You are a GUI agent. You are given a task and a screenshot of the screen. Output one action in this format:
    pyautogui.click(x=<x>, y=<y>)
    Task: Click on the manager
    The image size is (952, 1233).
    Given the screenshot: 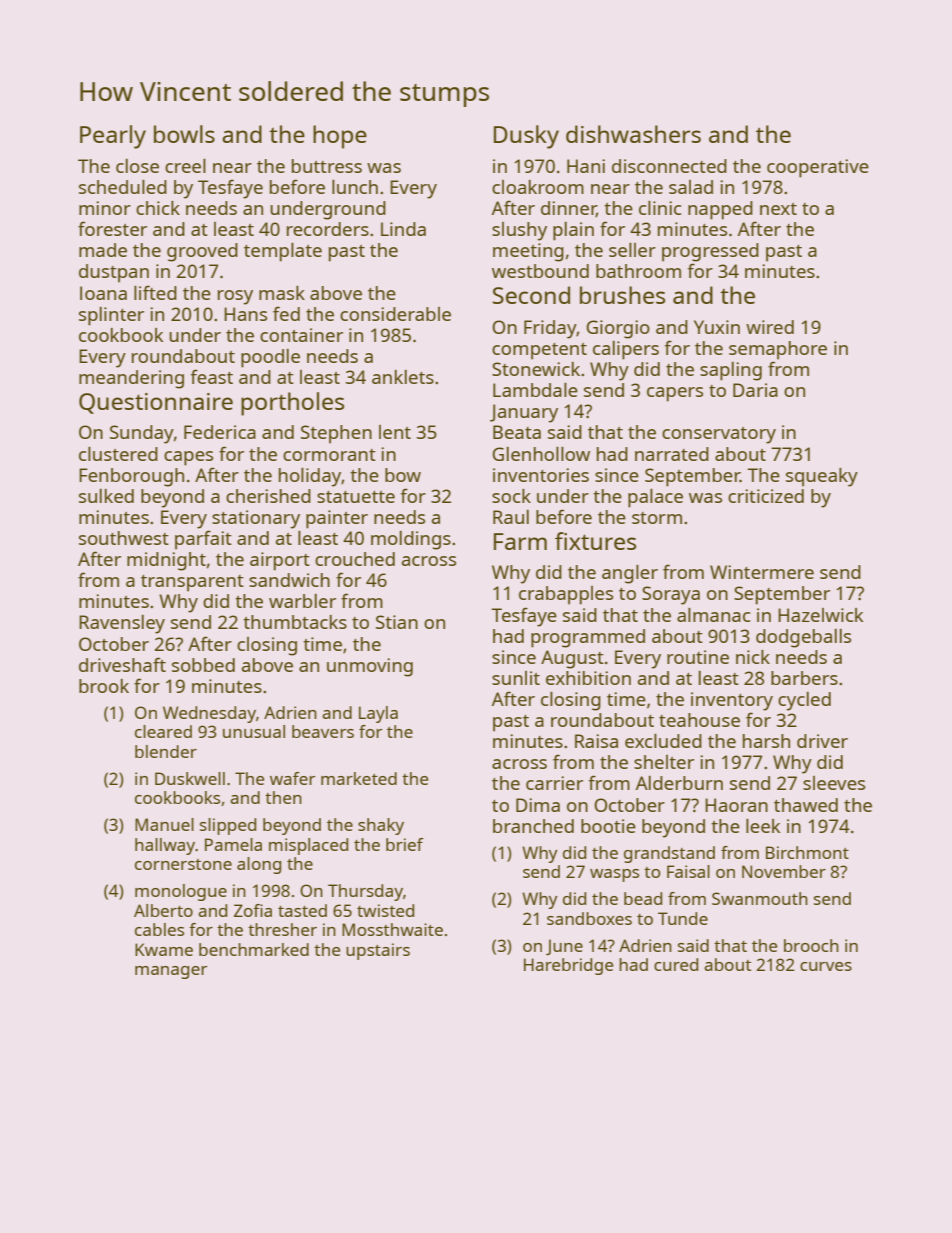 What is the action you would take?
    pyautogui.click(x=171, y=972)
